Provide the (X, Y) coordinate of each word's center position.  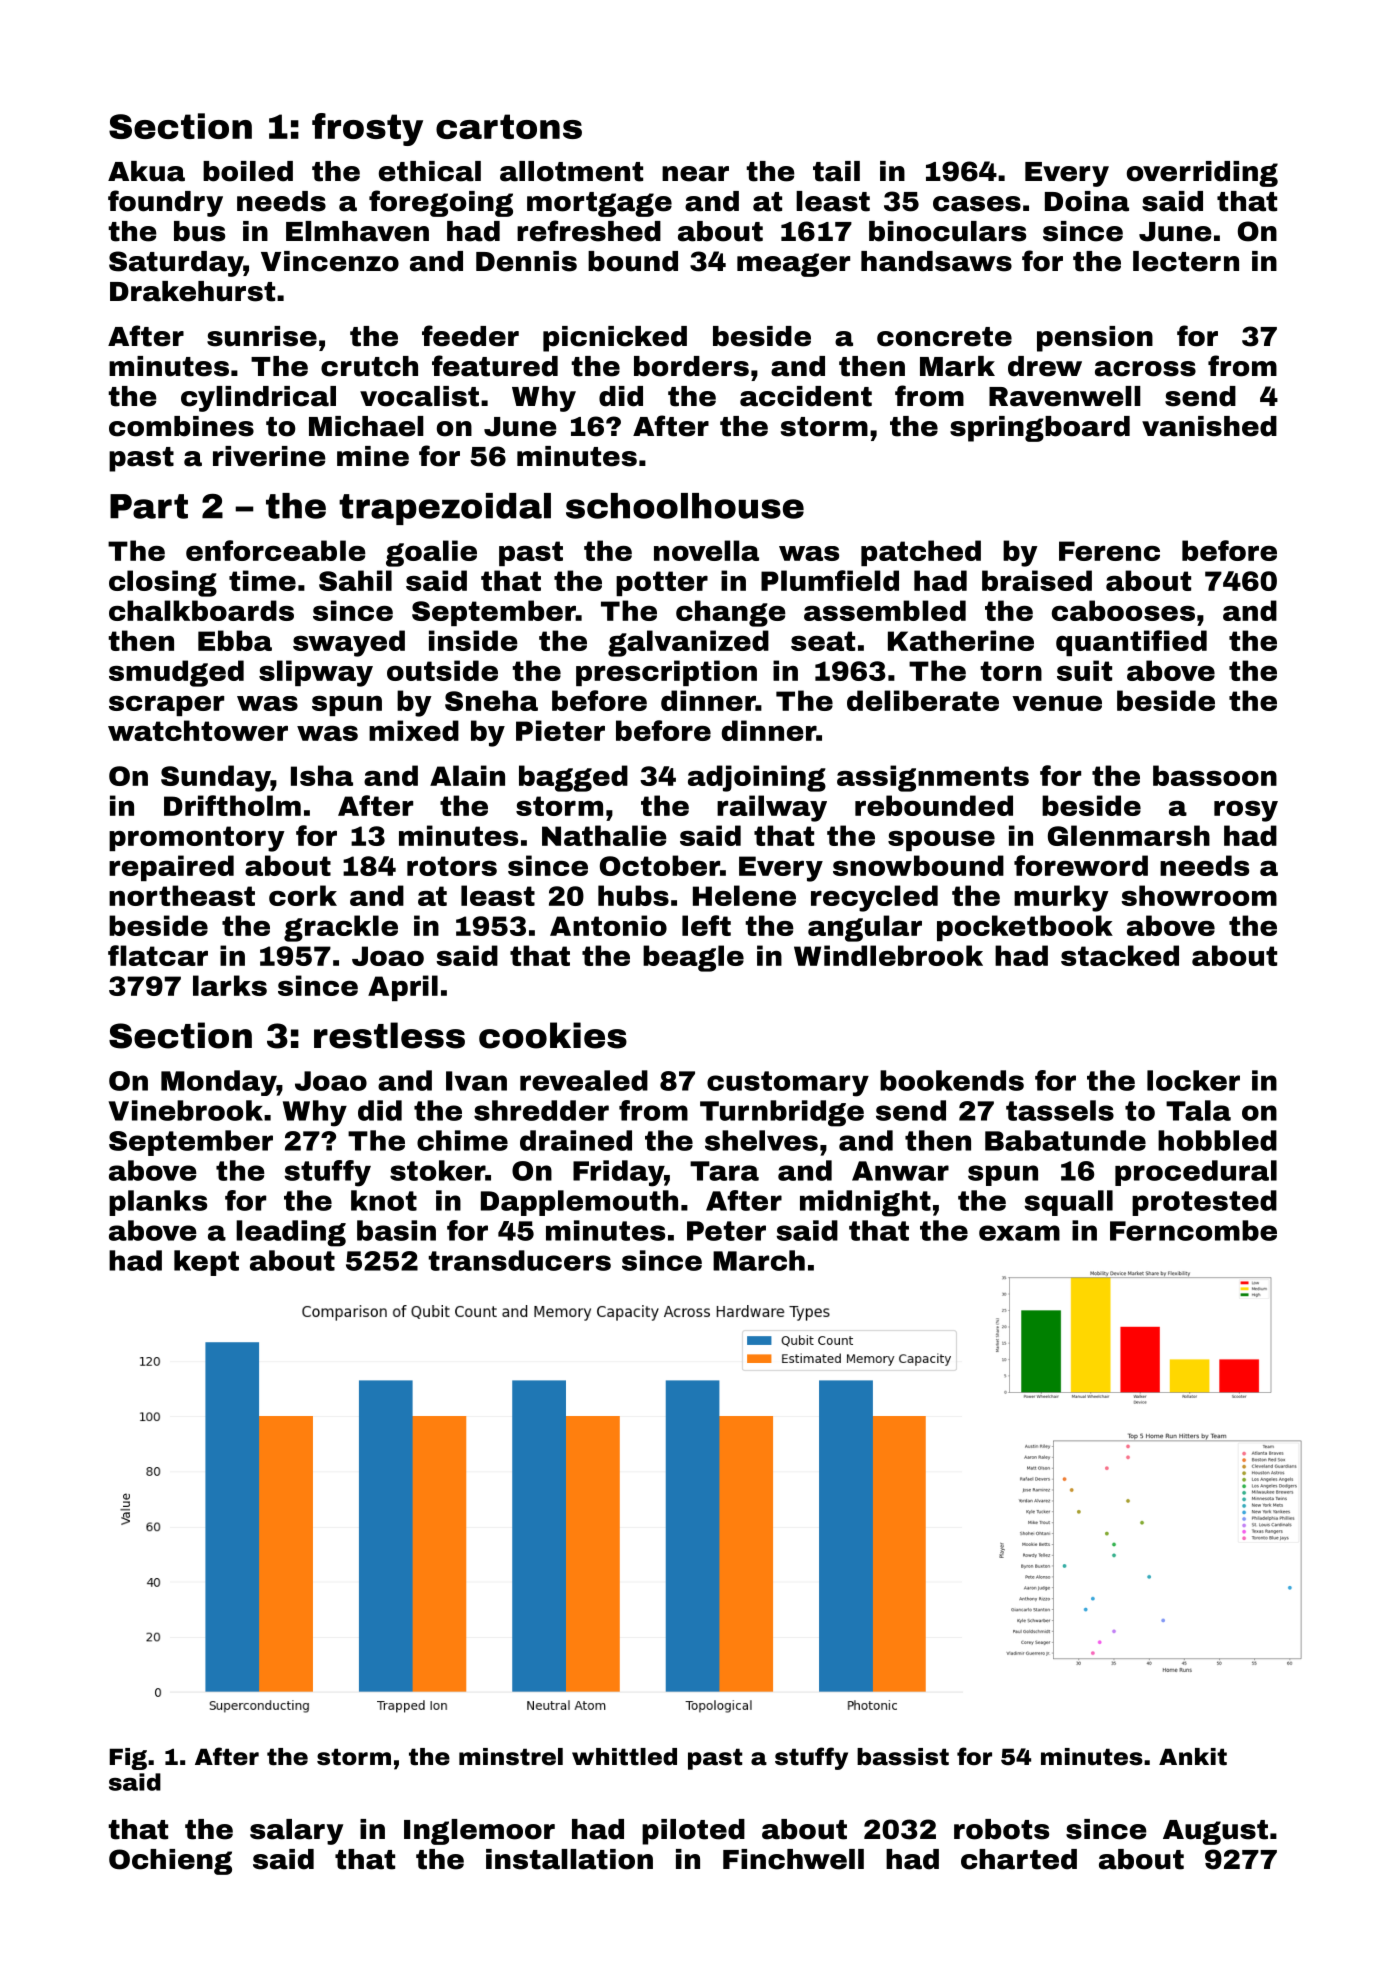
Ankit (1193, 1757)
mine (373, 456)
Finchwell (793, 1859)
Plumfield (830, 580)
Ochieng (170, 1862)
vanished (1209, 426)
